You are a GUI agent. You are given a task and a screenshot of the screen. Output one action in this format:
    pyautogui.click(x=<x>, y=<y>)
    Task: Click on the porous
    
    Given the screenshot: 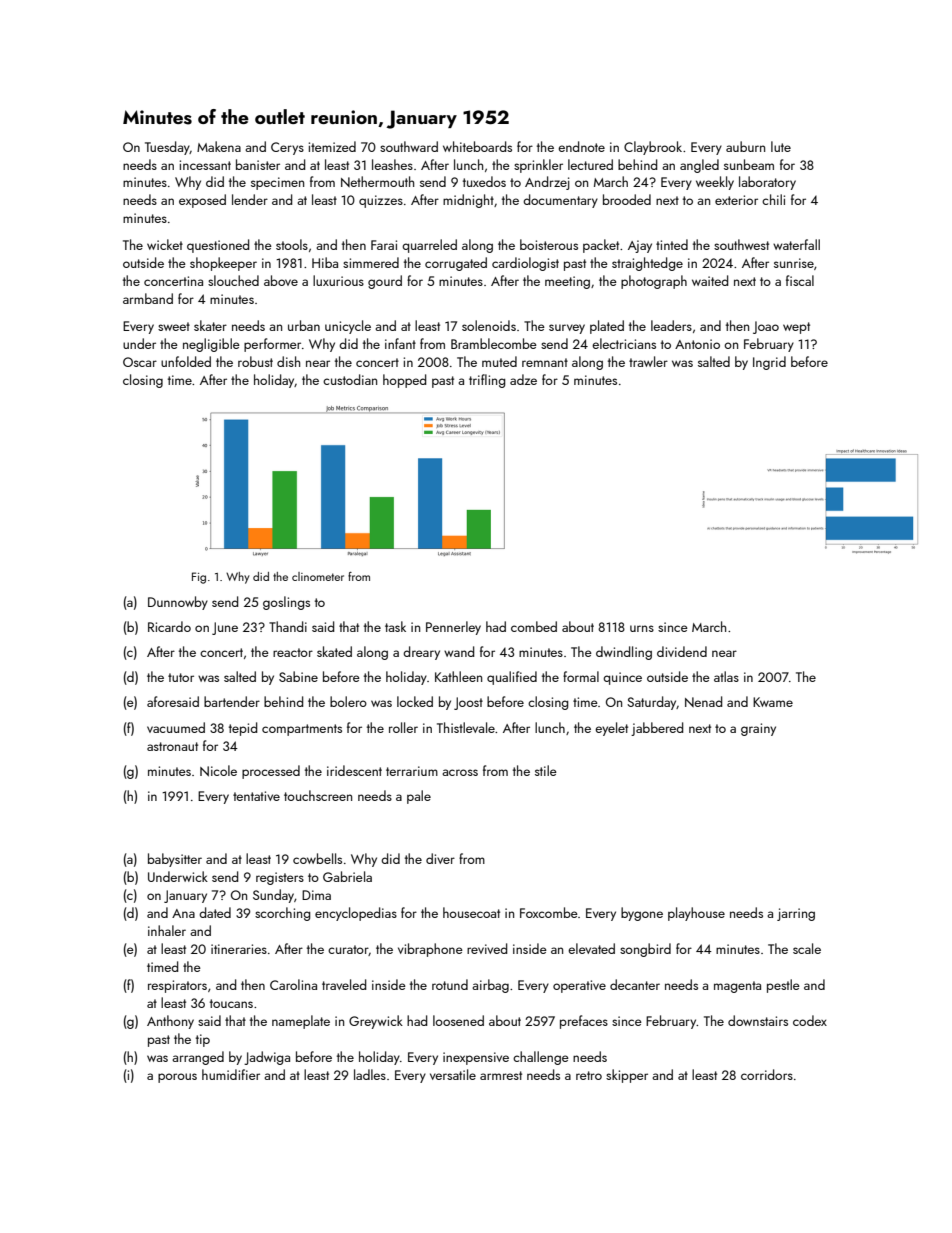 What is the action you would take?
    pyautogui.click(x=177, y=1078)
